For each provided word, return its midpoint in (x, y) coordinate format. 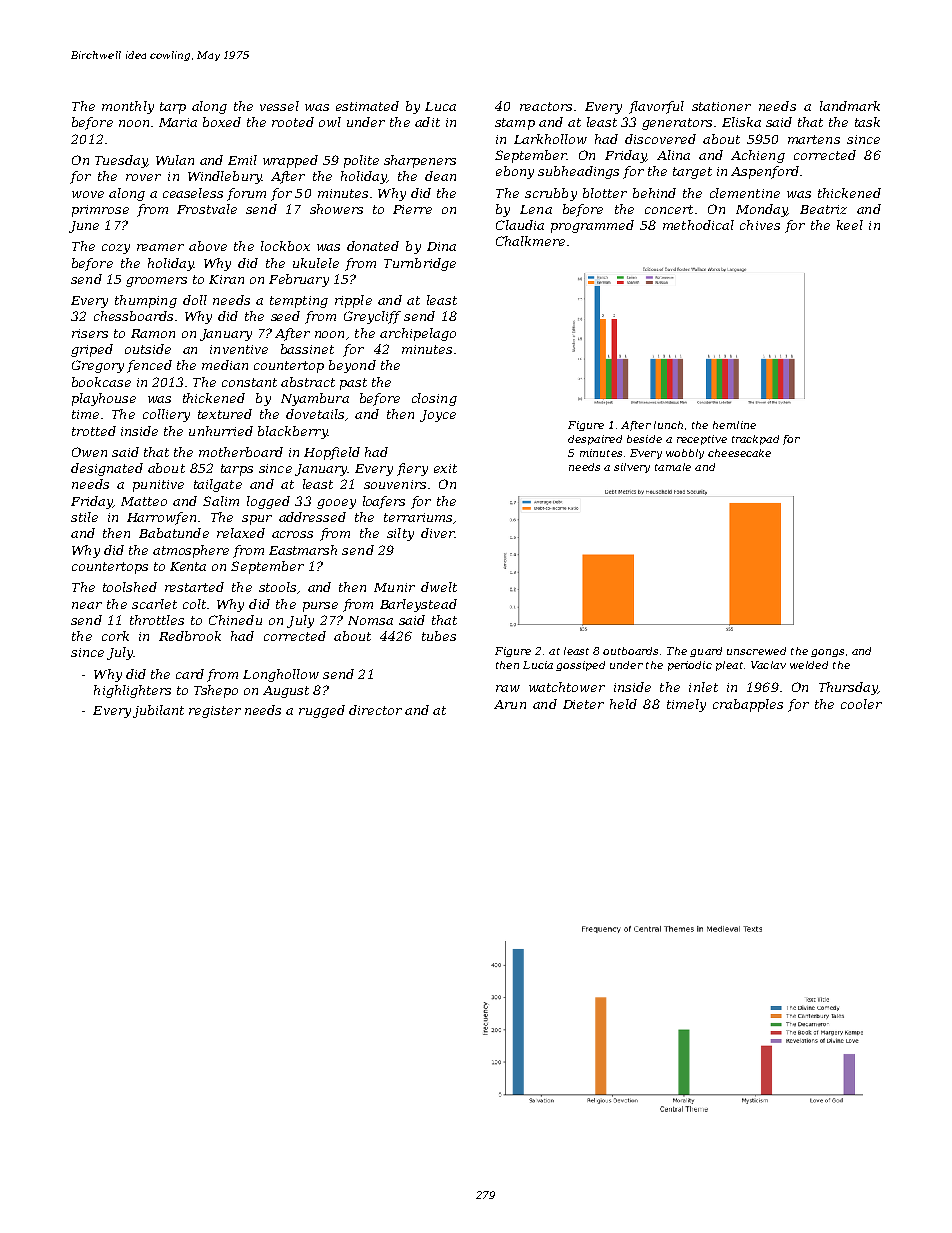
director (375, 710)
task (867, 122)
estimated (367, 106)
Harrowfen (161, 518)
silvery (632, 468)
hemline (734, 425)
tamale (673, 467)
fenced (149, 366)
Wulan (175, 160)
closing (434, 399)
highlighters (132, 691)
